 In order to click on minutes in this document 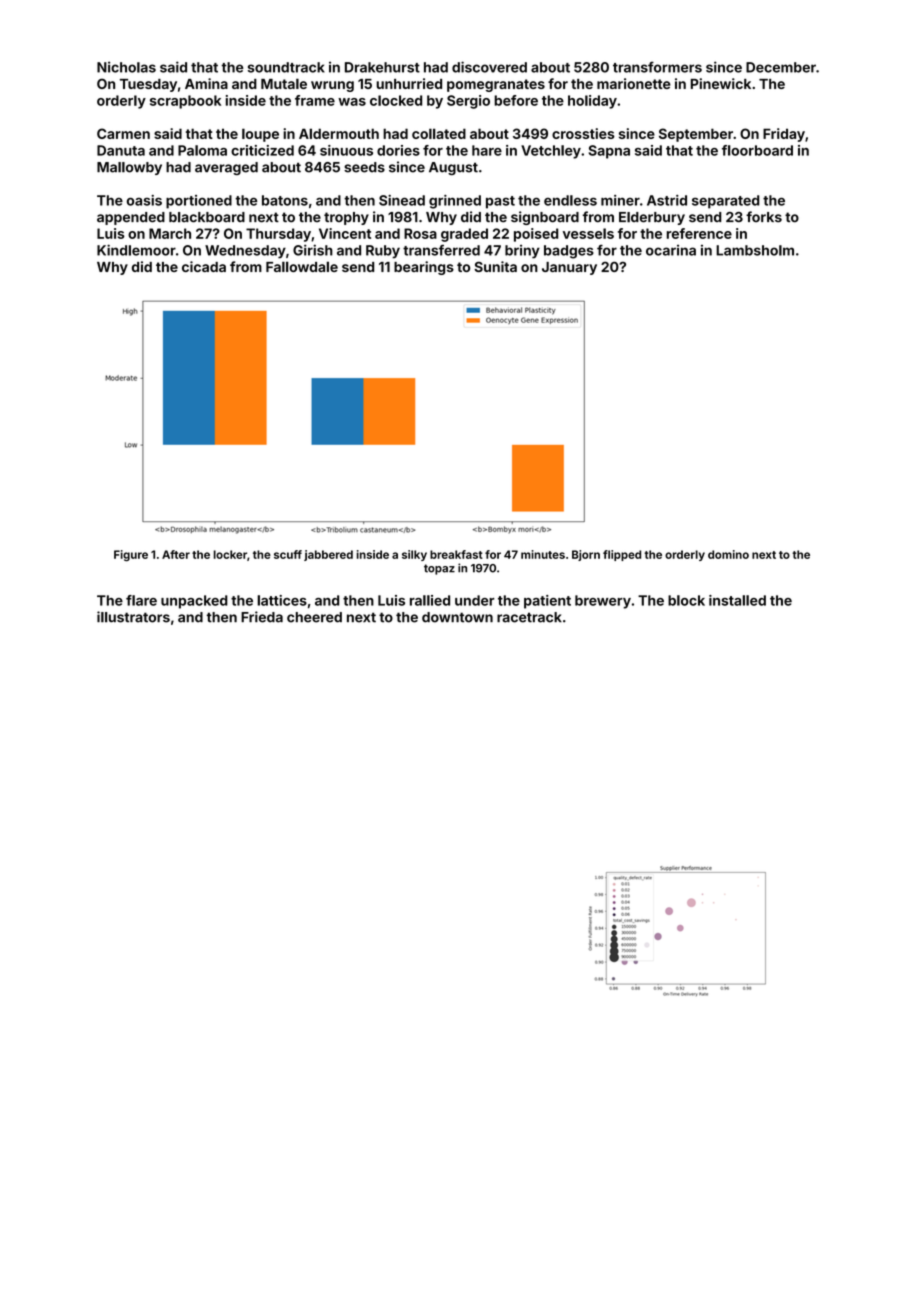, I will do `click(543, 554)`.
